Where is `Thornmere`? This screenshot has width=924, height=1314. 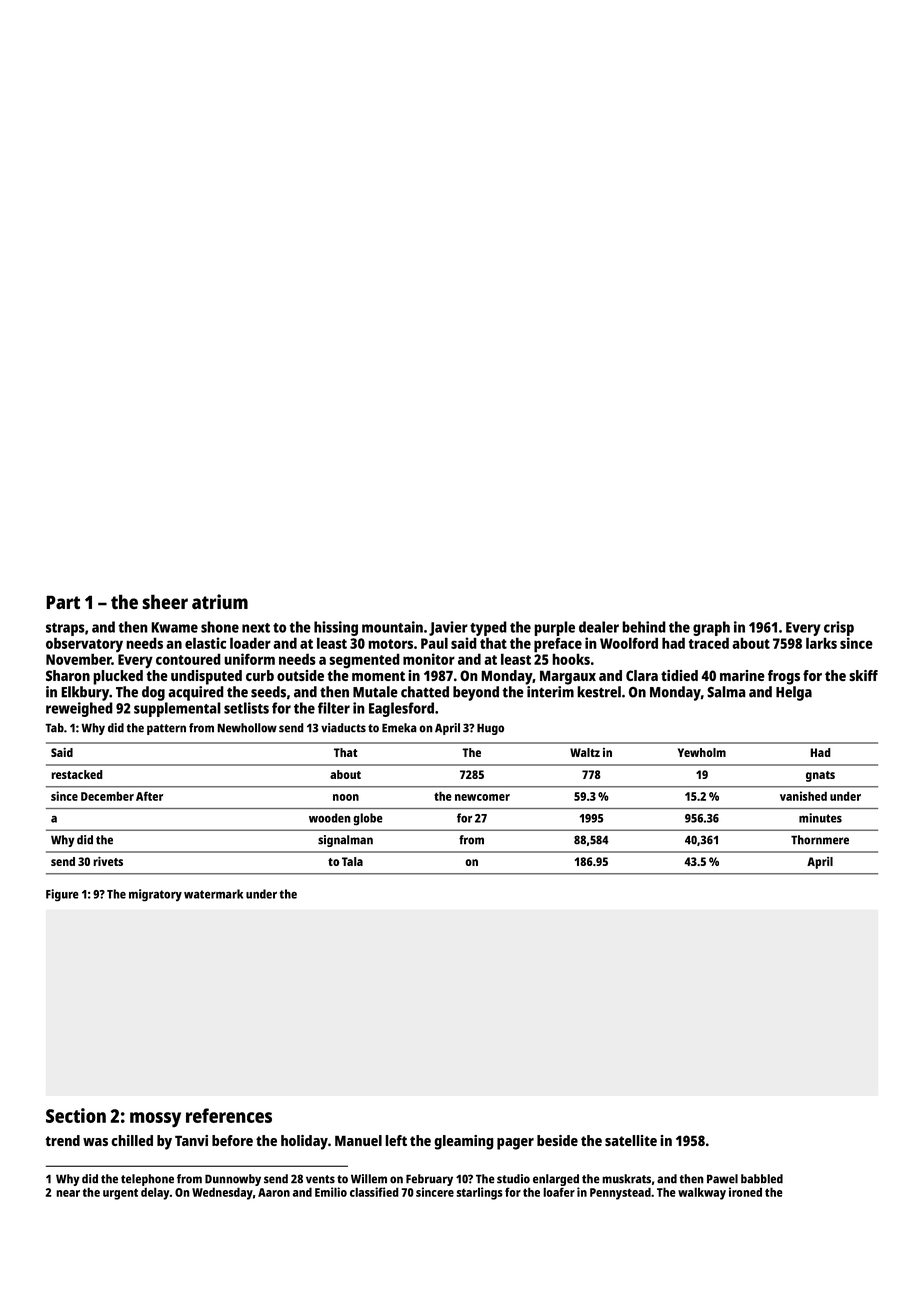 Thornmere is located at coordinates (820, 840).
